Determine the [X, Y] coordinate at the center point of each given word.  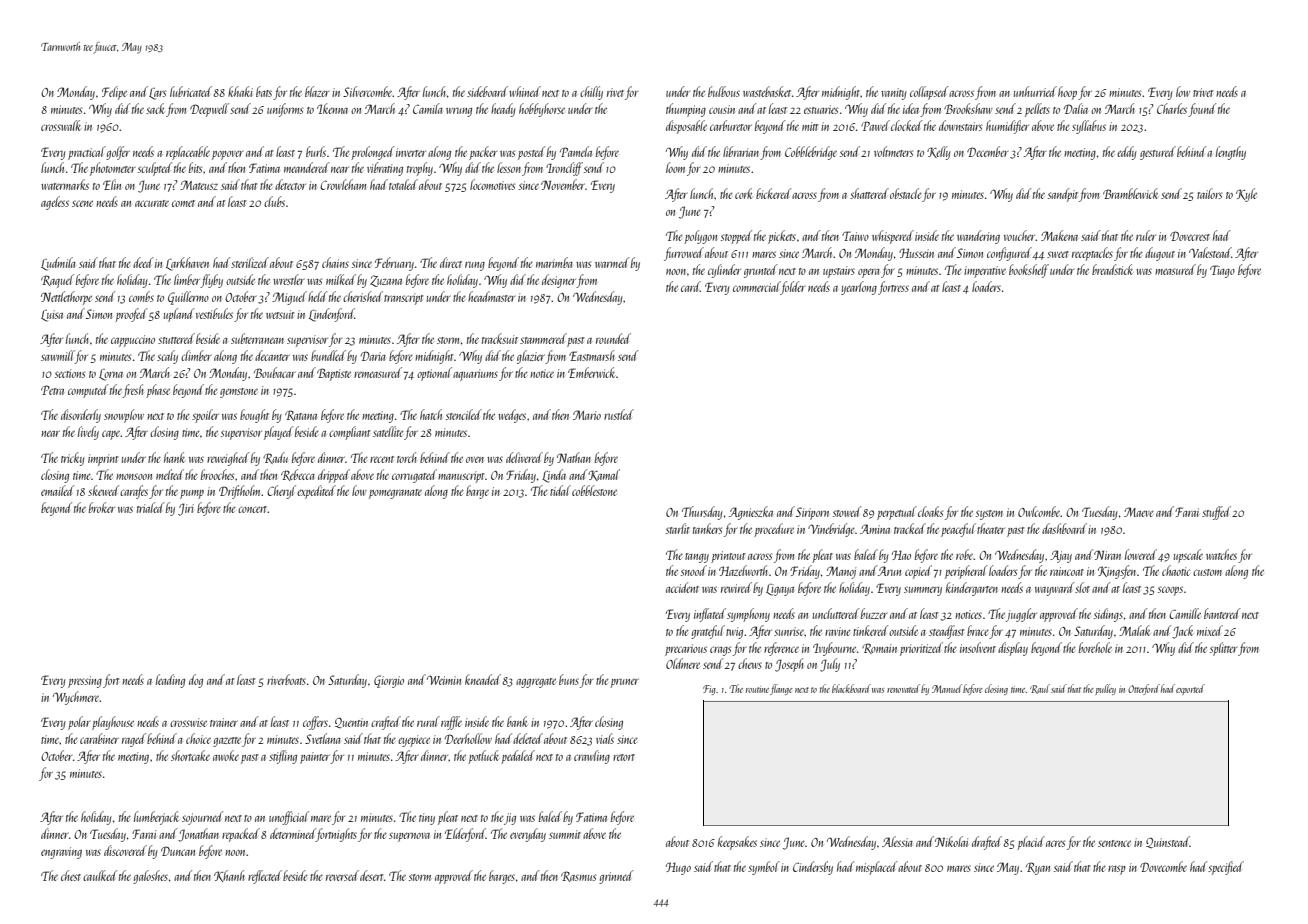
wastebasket [767, 91]
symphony [748, 615]
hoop [1067, 93]
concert [253, 509]
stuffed [1216, 513]
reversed [342, 875]
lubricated [191, 91]
